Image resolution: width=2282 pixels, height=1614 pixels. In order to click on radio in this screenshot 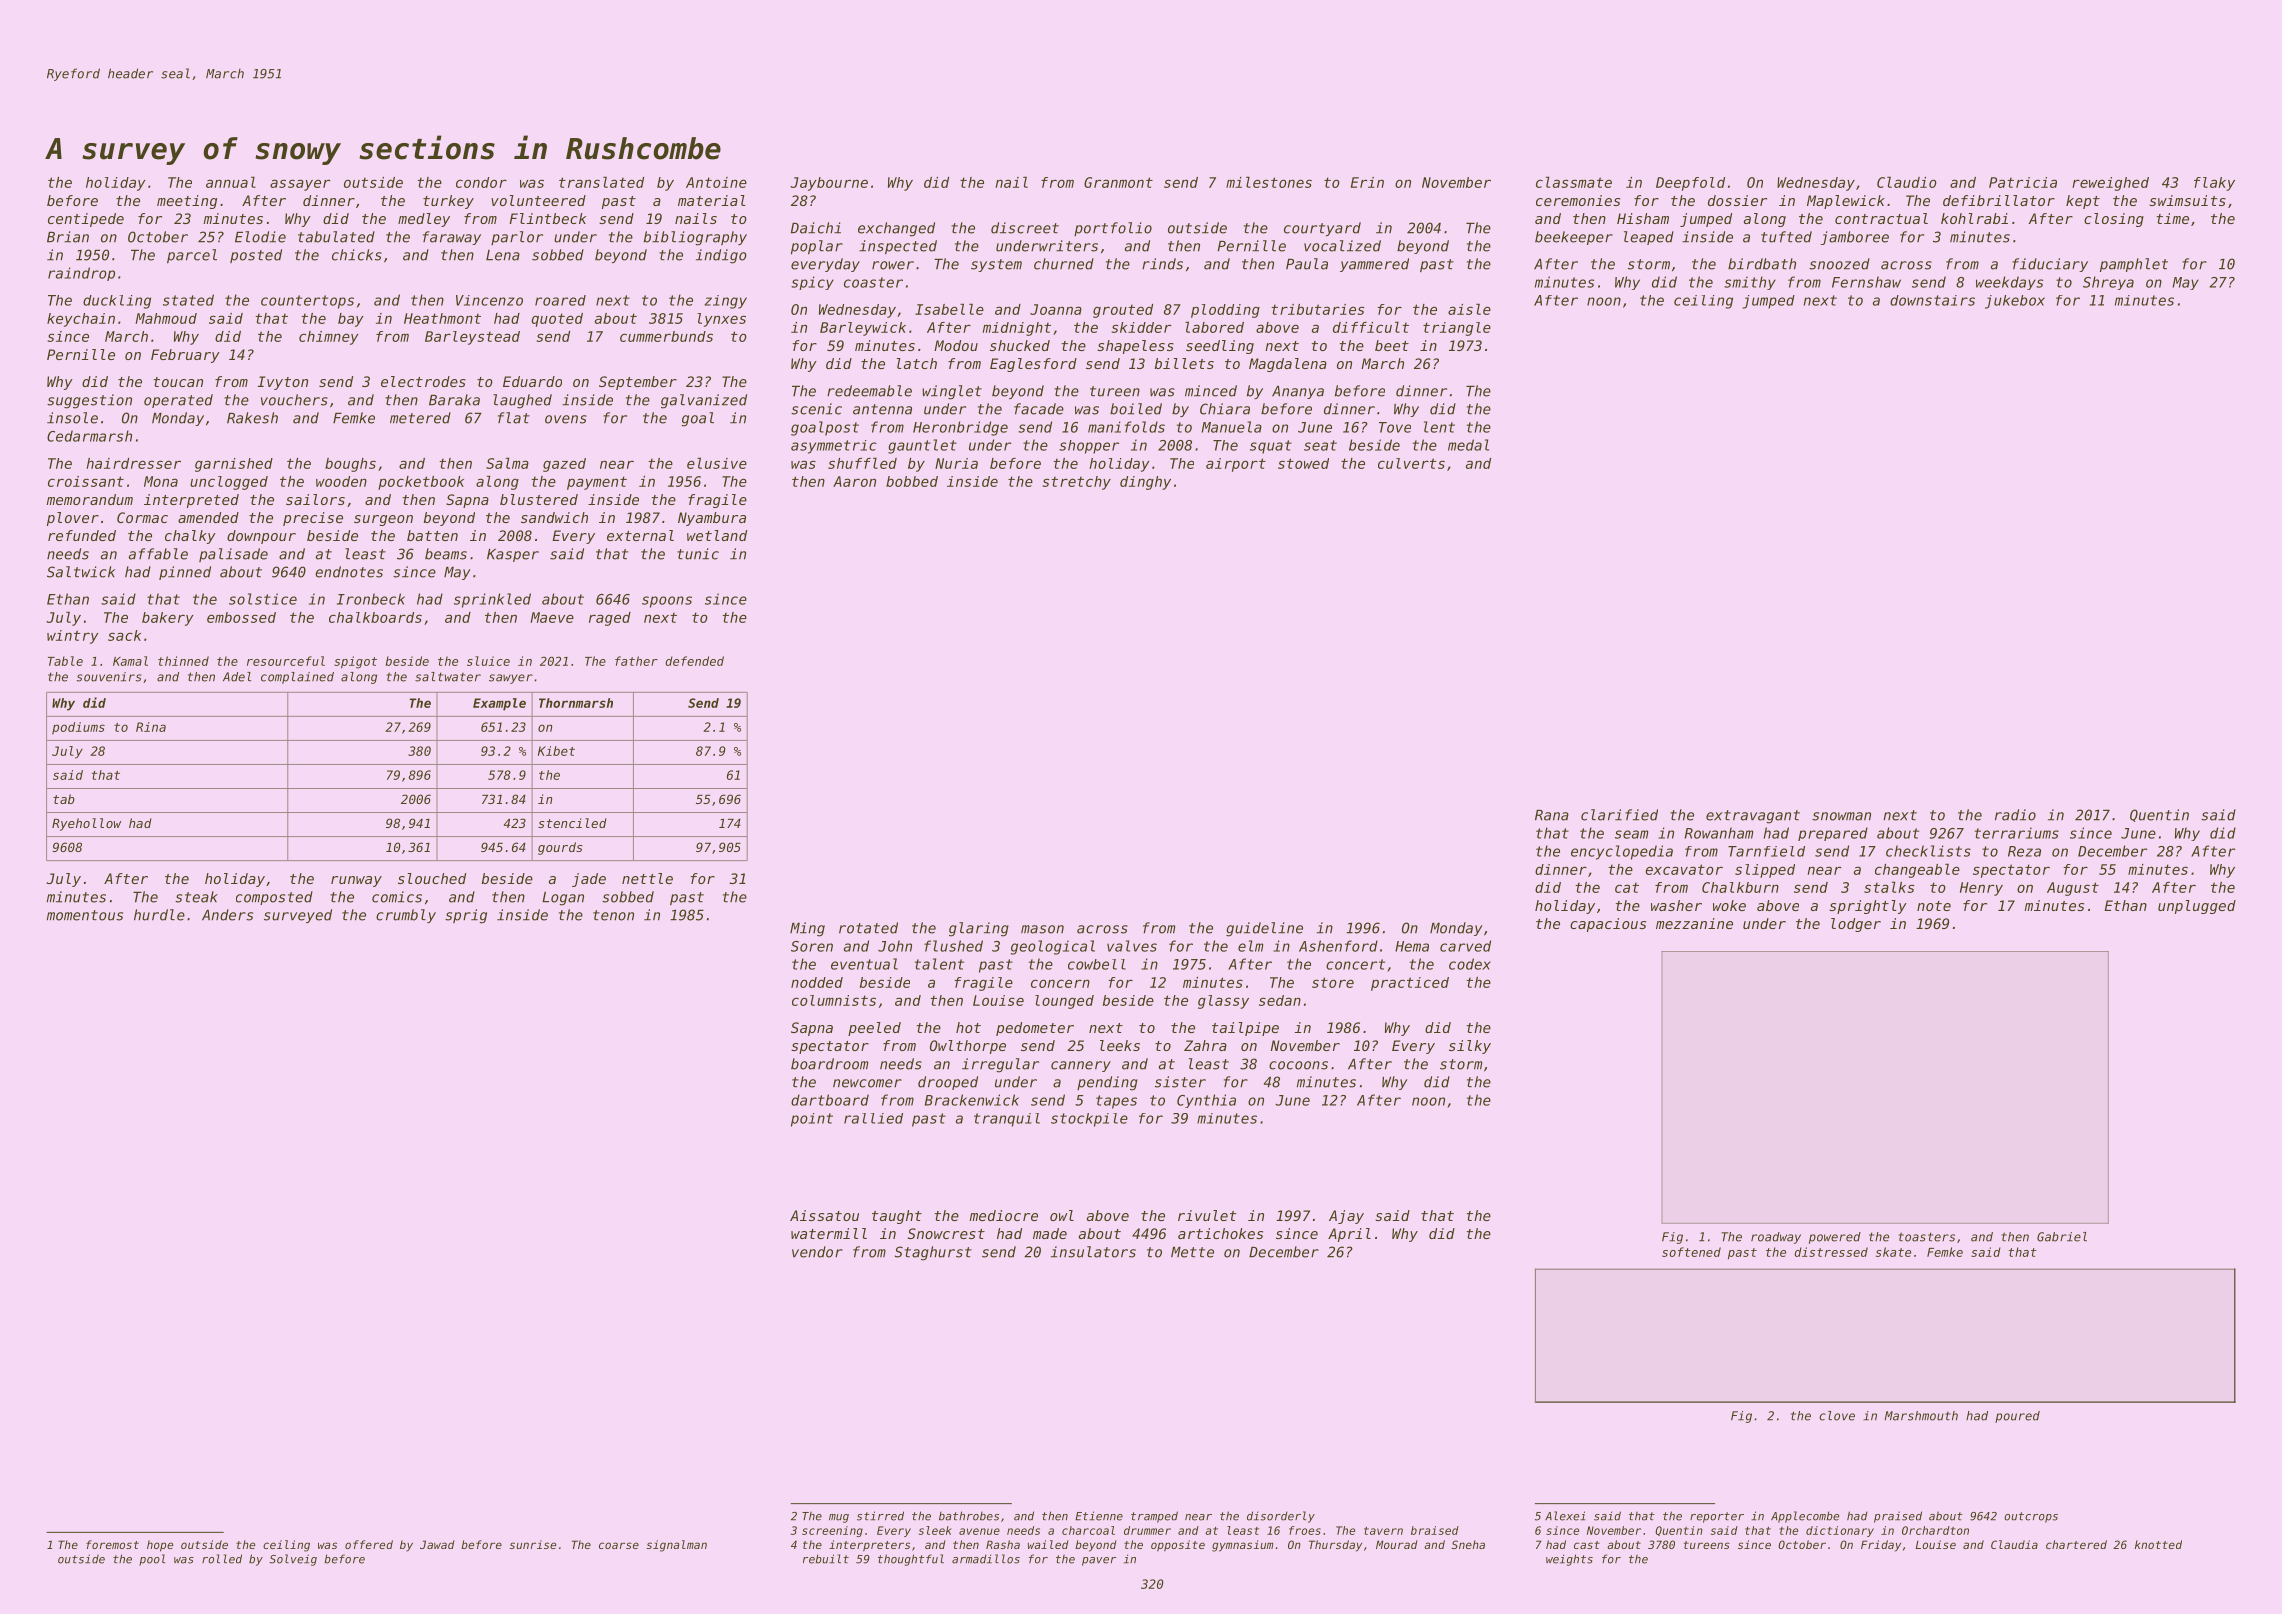, I will do `click(2015, 815)`.
